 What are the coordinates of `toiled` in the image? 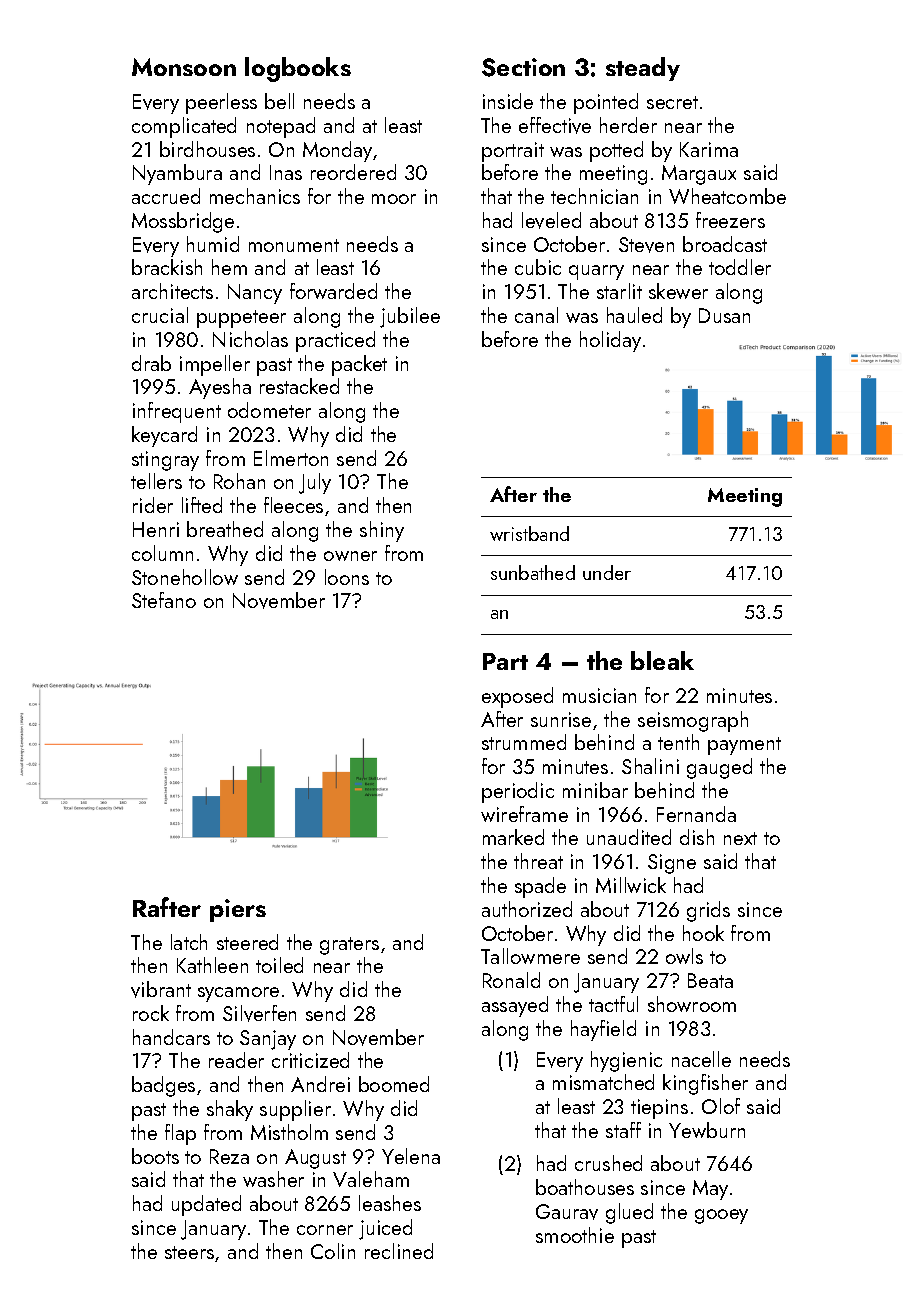 It's located at (279, 965).
